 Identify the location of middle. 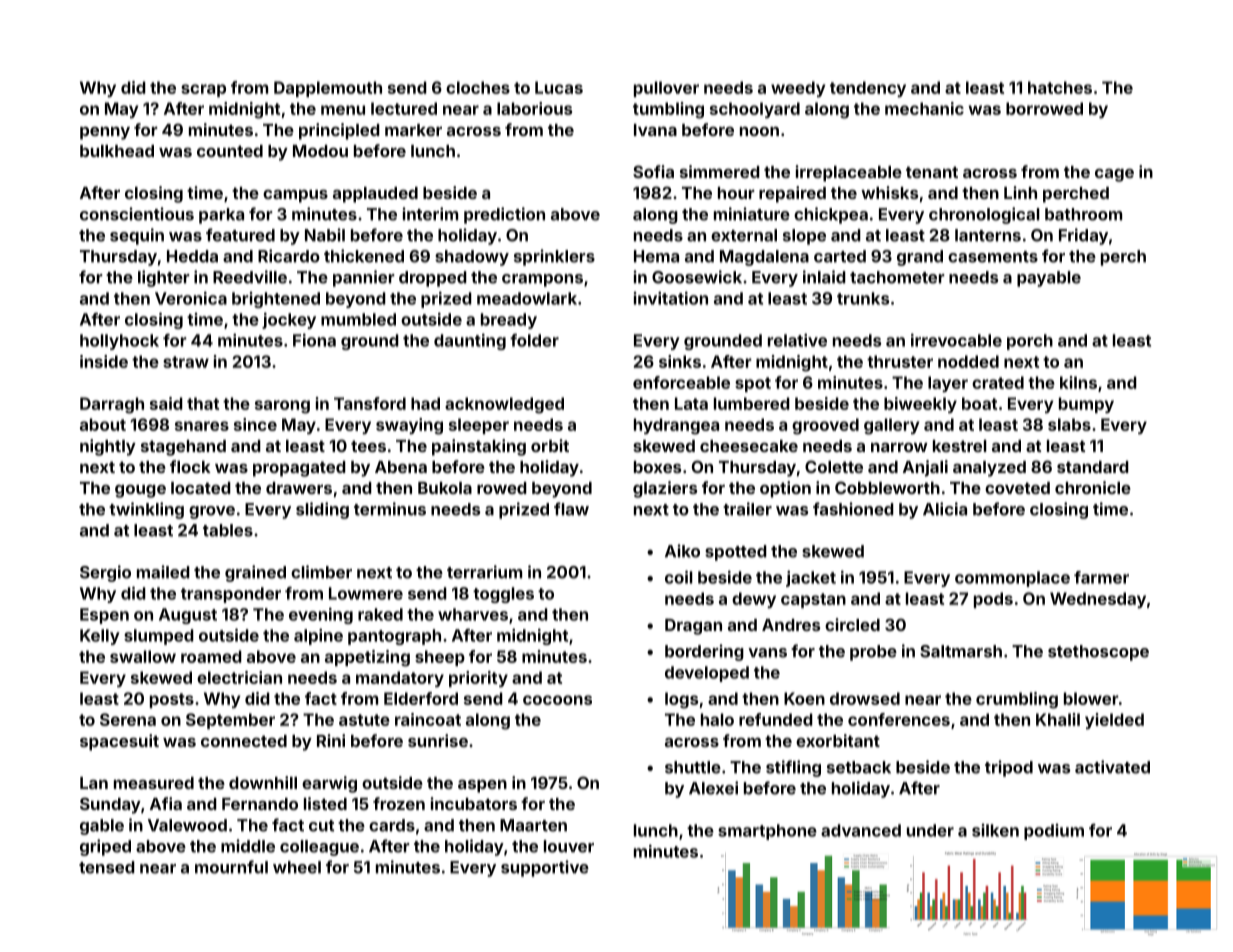
(248, 846).
